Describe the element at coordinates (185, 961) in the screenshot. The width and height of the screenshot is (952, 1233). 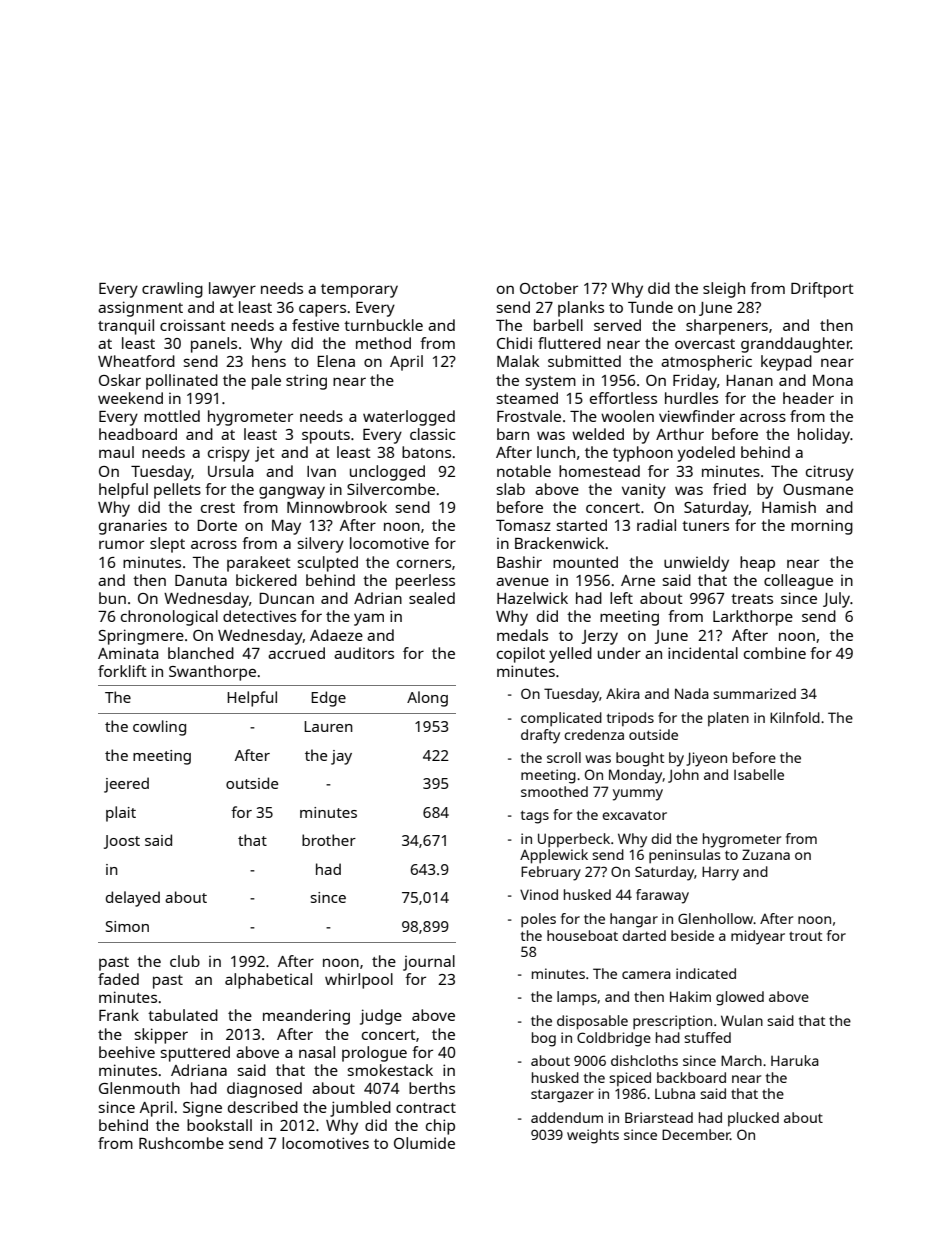
I see `club` at that location.
